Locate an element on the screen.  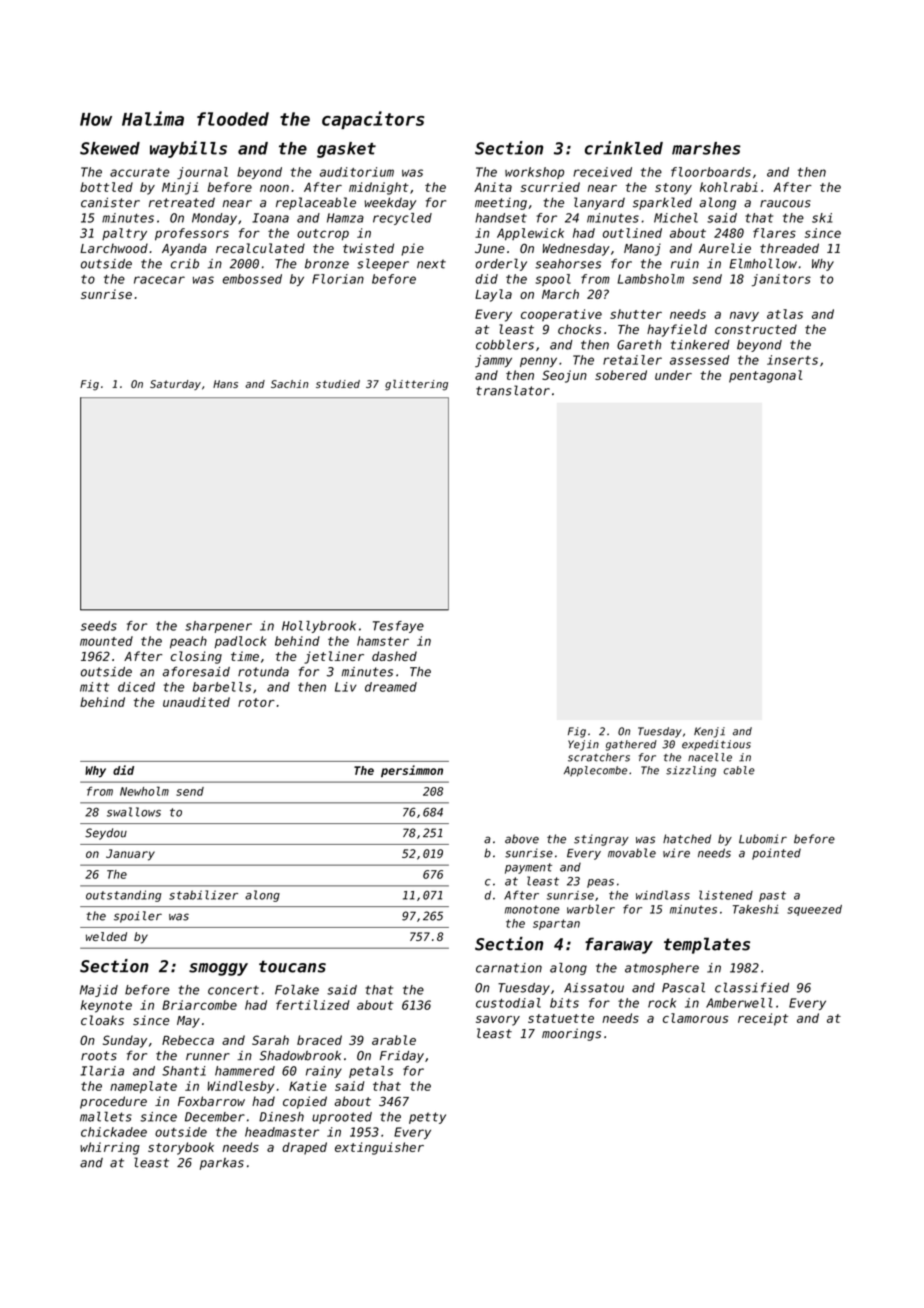
arable is located at coordinates (394, 1040).
